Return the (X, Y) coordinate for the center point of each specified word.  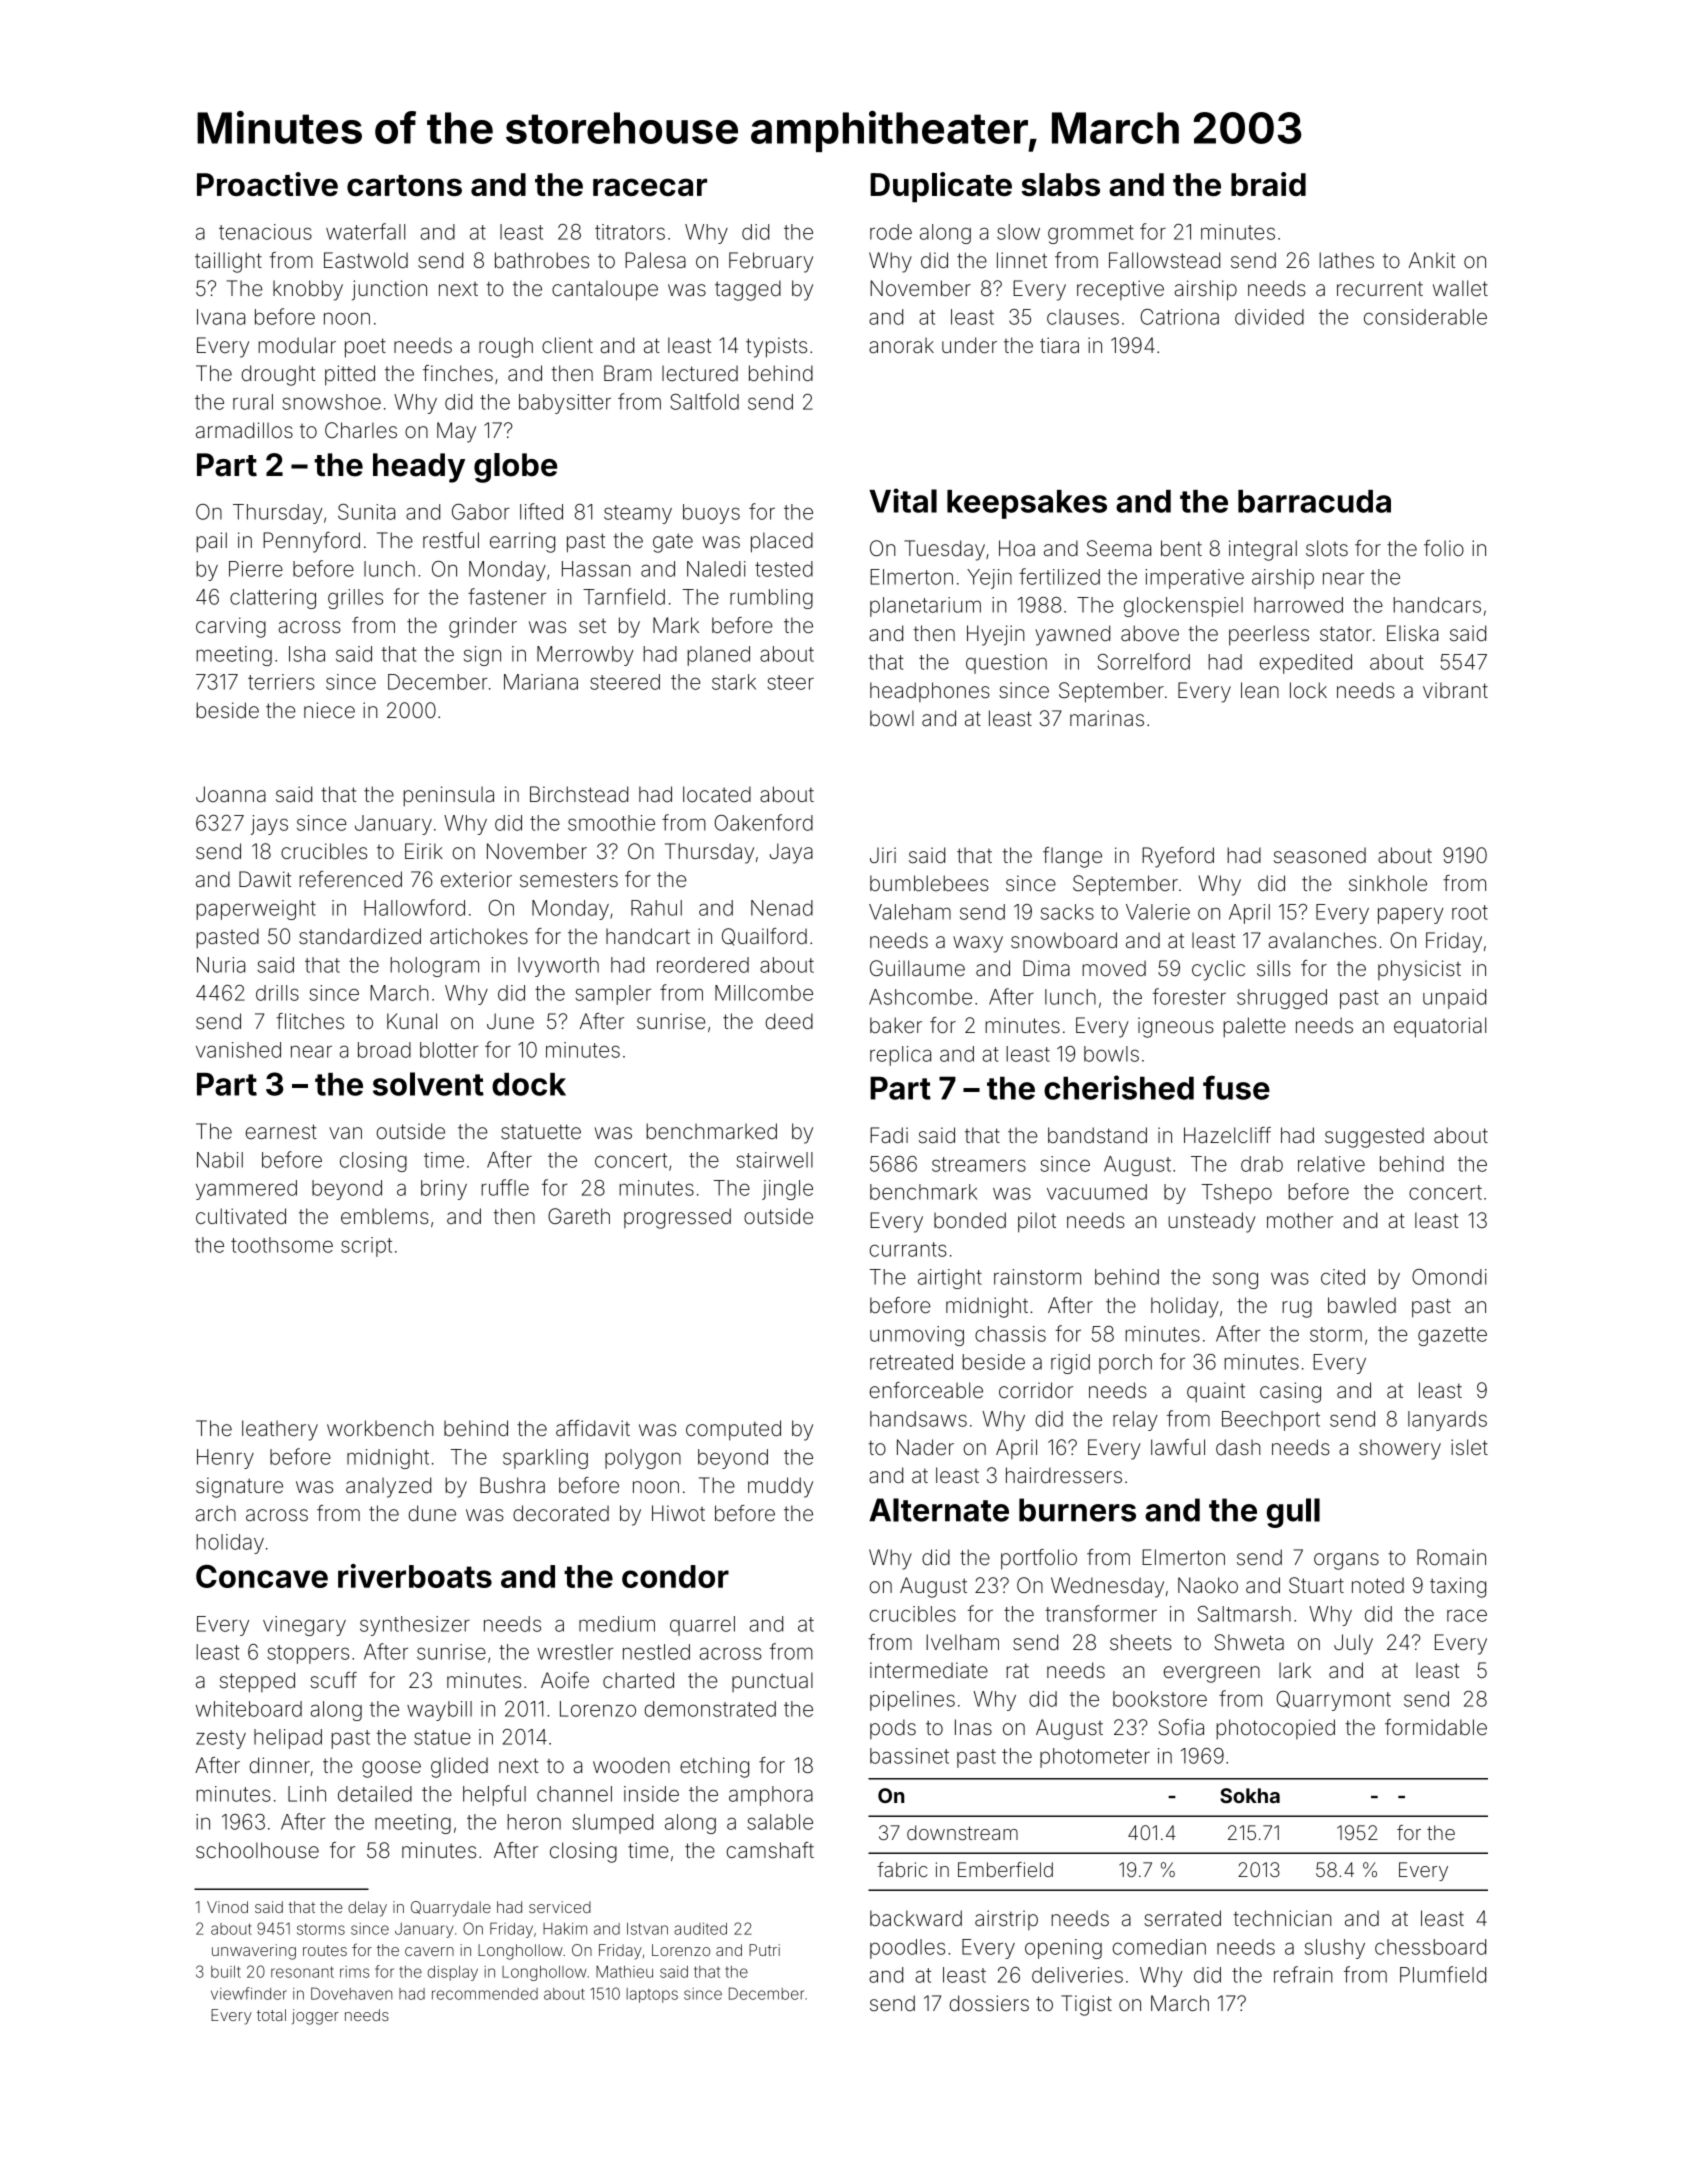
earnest (281, 1132)
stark (734, 682)
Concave (262, 1576)
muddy (780, 1487)
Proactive (267, 184)
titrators (630, 232)
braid (1268, 184)
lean (1260, 690)
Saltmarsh (1244, 1614)
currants (908, 1249)
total (271, 2015)
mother (1300, 1220)
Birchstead (579, 794)
